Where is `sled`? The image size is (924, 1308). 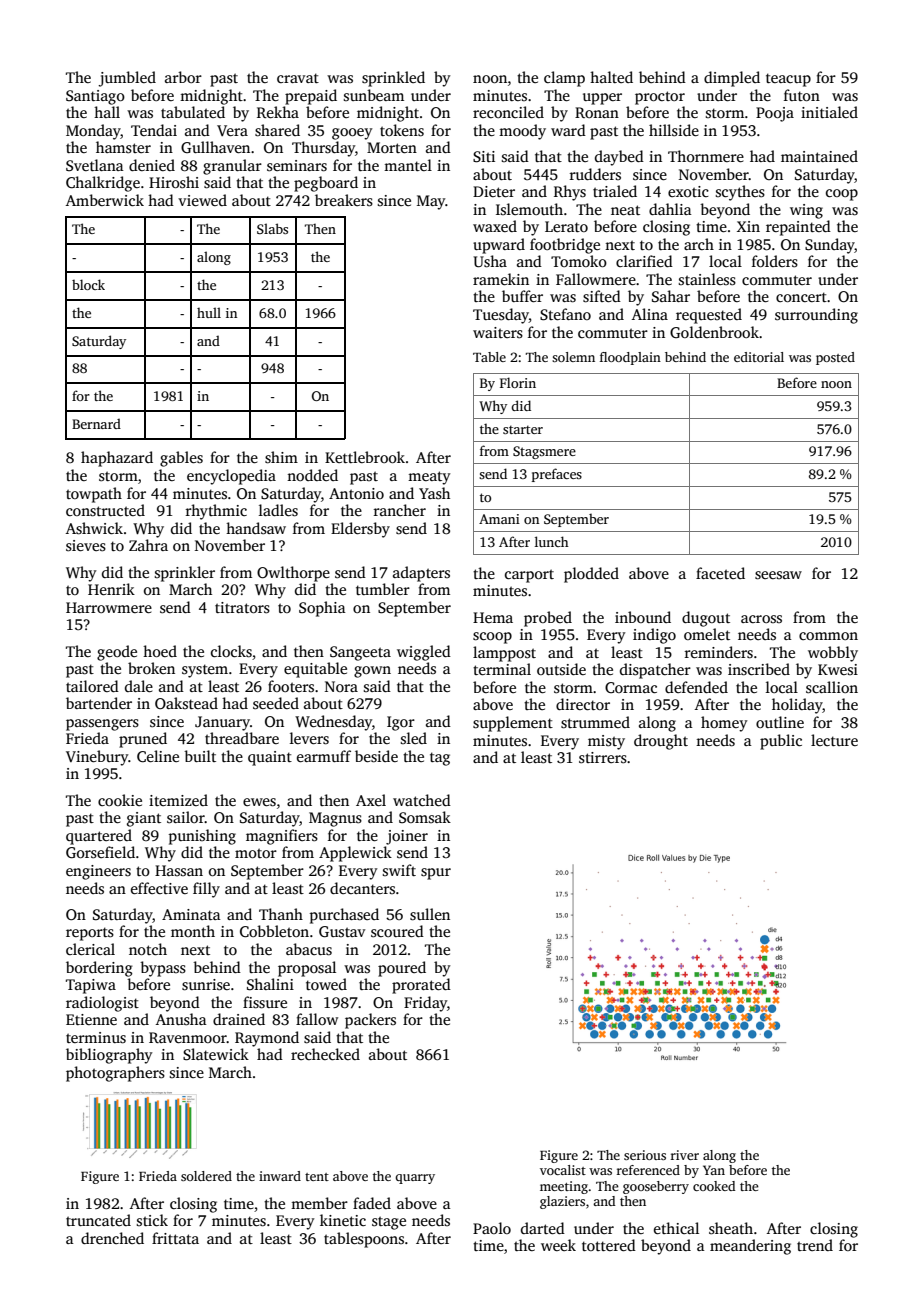
sled is located at coordinates (414, 738).
